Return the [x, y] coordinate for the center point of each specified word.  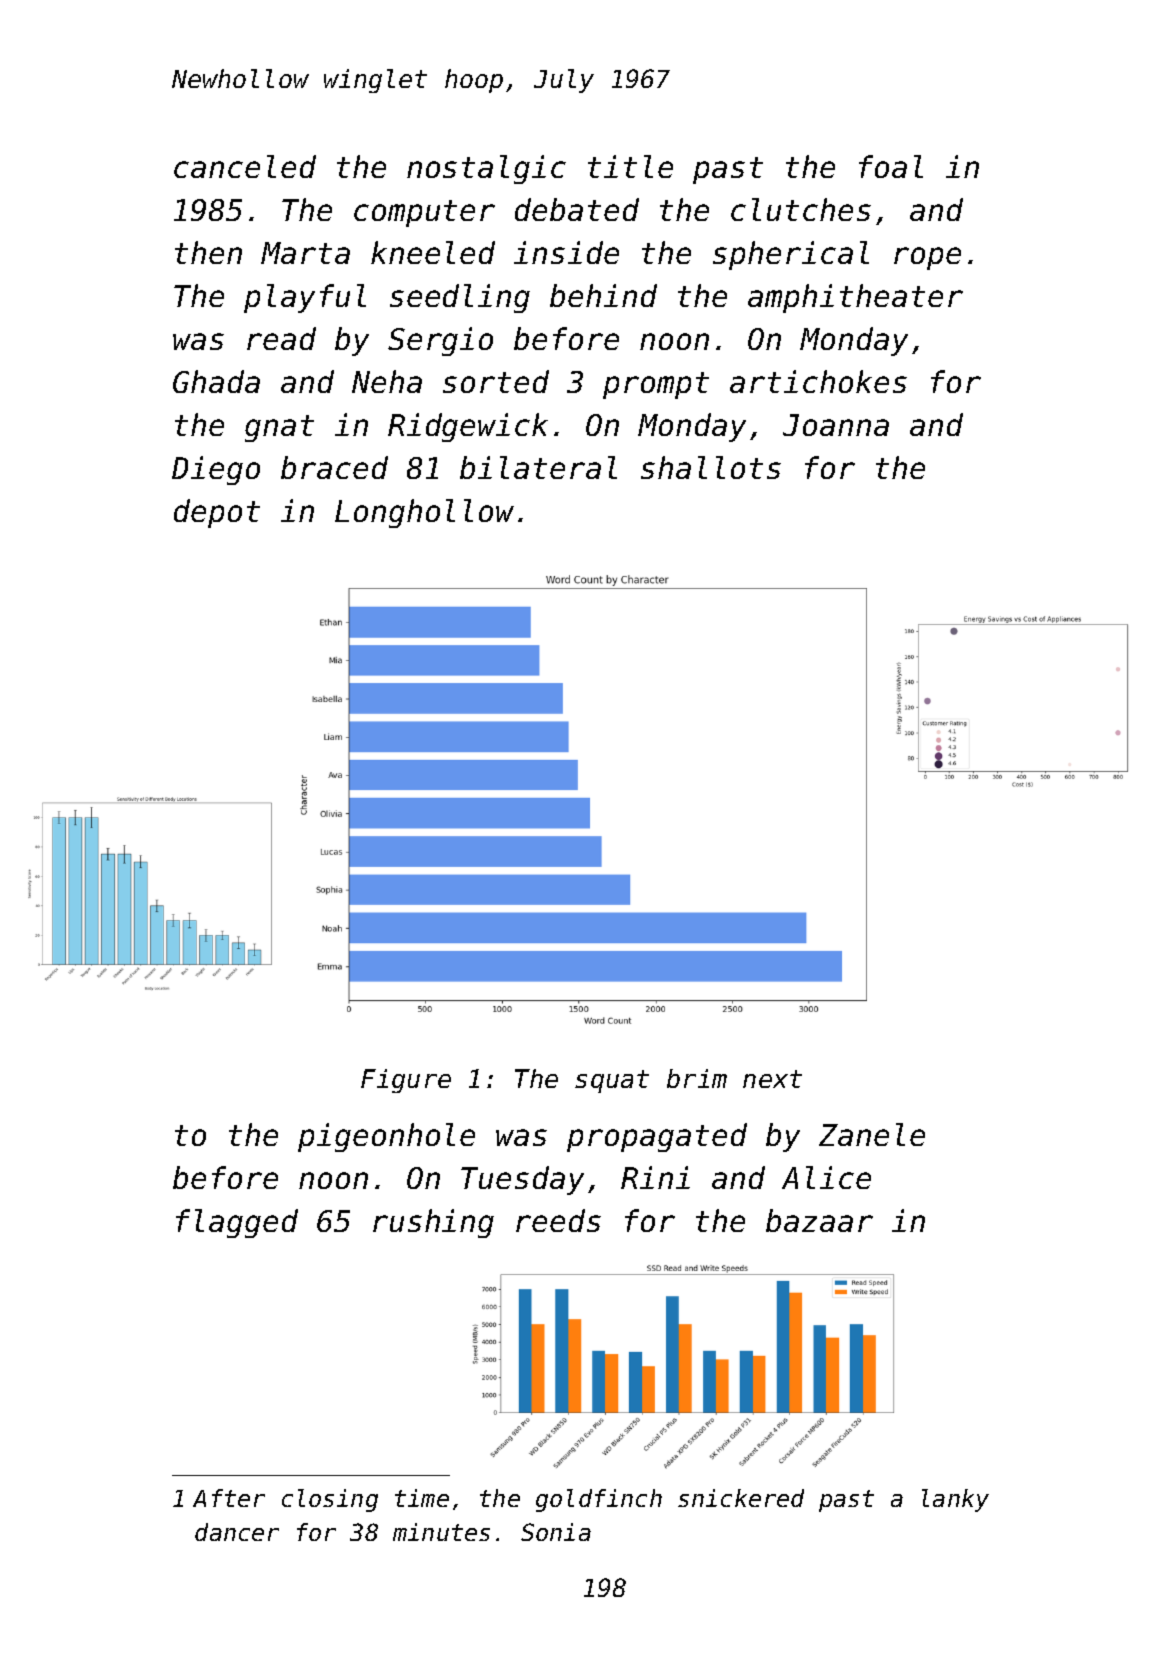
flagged [237, 1223]
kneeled [433, 252]
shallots [711, 467]
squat [612, 1081]
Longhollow [424, 513]
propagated [657, 1137]
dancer [237, 1532]
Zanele [872, 1134]
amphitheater [855, 298]
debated [577, 209]
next [772, 1079]
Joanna [836, 425]
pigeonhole [386, 1137]
